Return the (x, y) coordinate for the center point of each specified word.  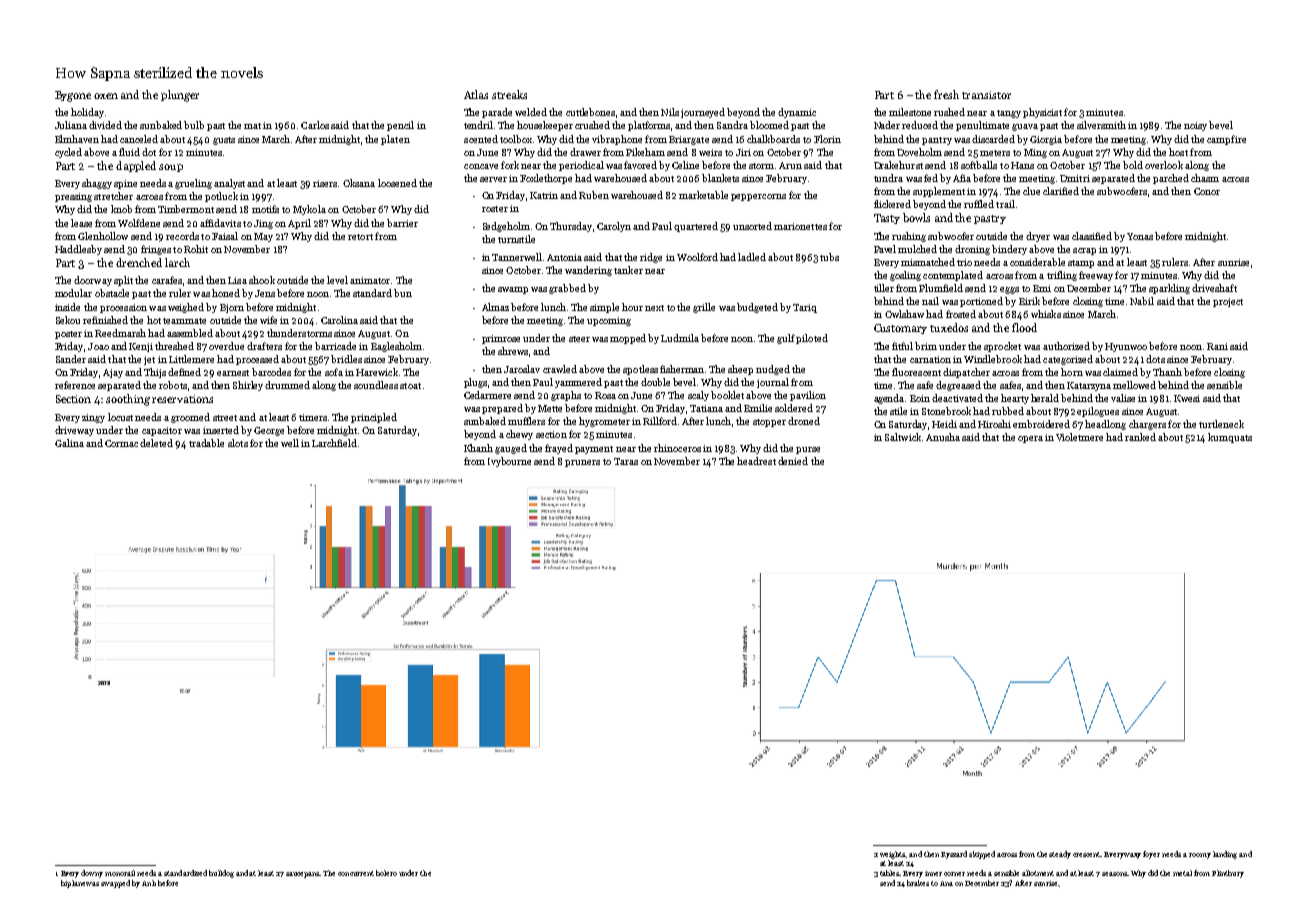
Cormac (121, 443)
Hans (1022, 165)
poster (68, 335)
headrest (756, 461)
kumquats (1230, 438)
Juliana (71, 125)
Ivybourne (509, 462)
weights (893, 855)
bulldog (221, 874)
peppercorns (758, 197)
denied (793, 461)
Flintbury (1228, 874)
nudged (773, 370)
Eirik (1029, 301)
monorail (120, 873)
